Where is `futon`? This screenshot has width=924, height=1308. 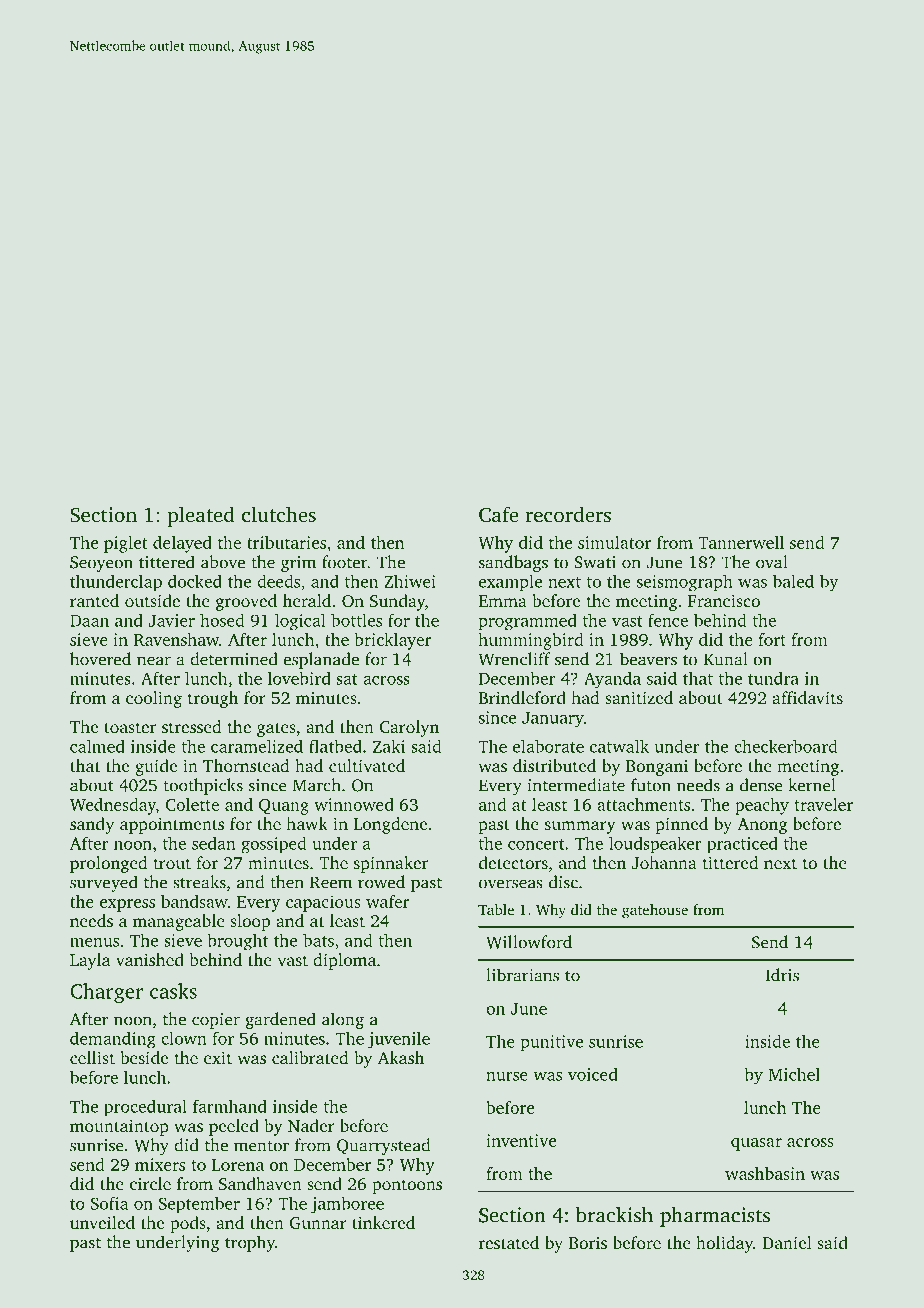 futon is located at coordinates (651, 785).
